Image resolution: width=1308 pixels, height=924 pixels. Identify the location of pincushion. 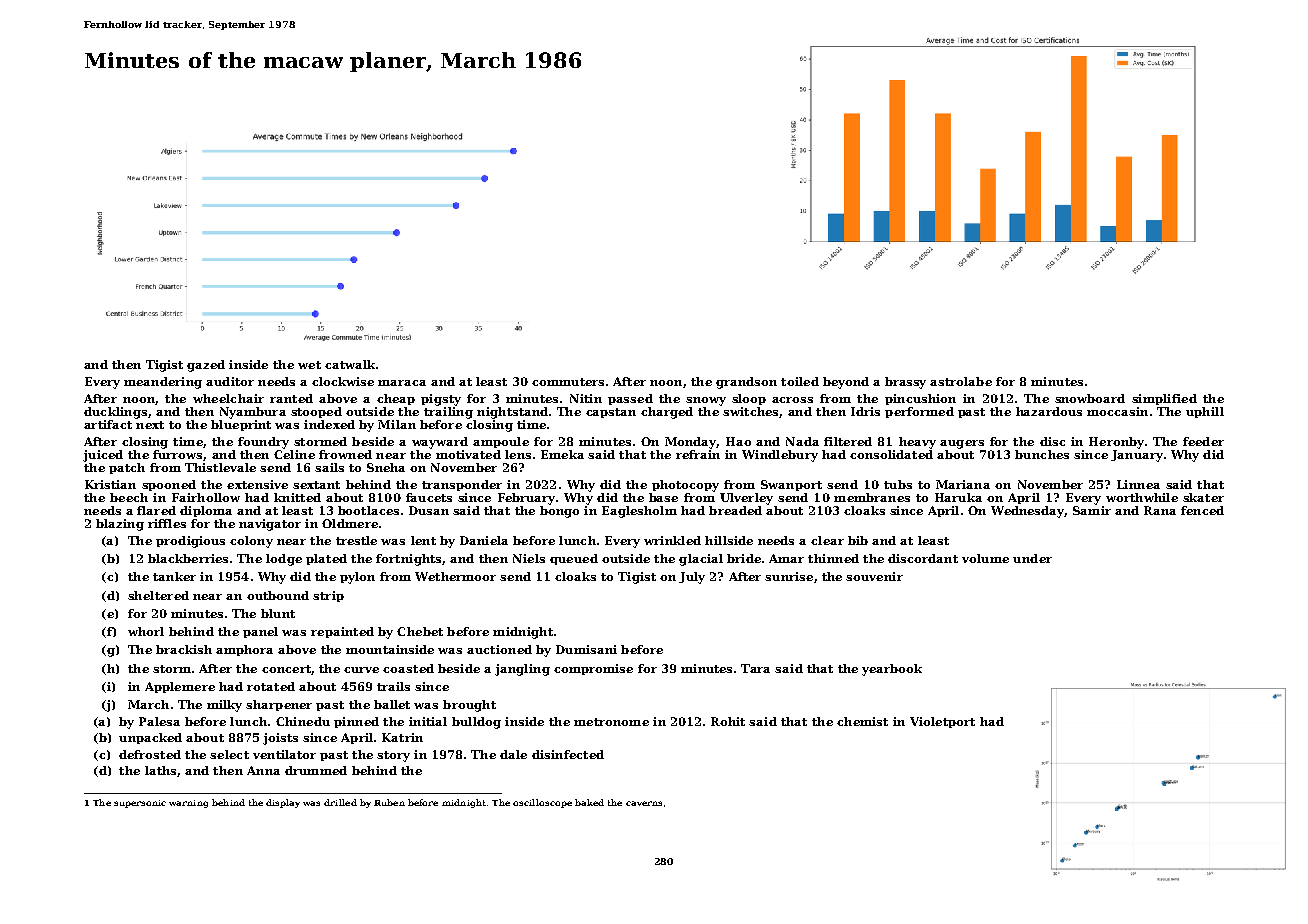
(920, 399).
